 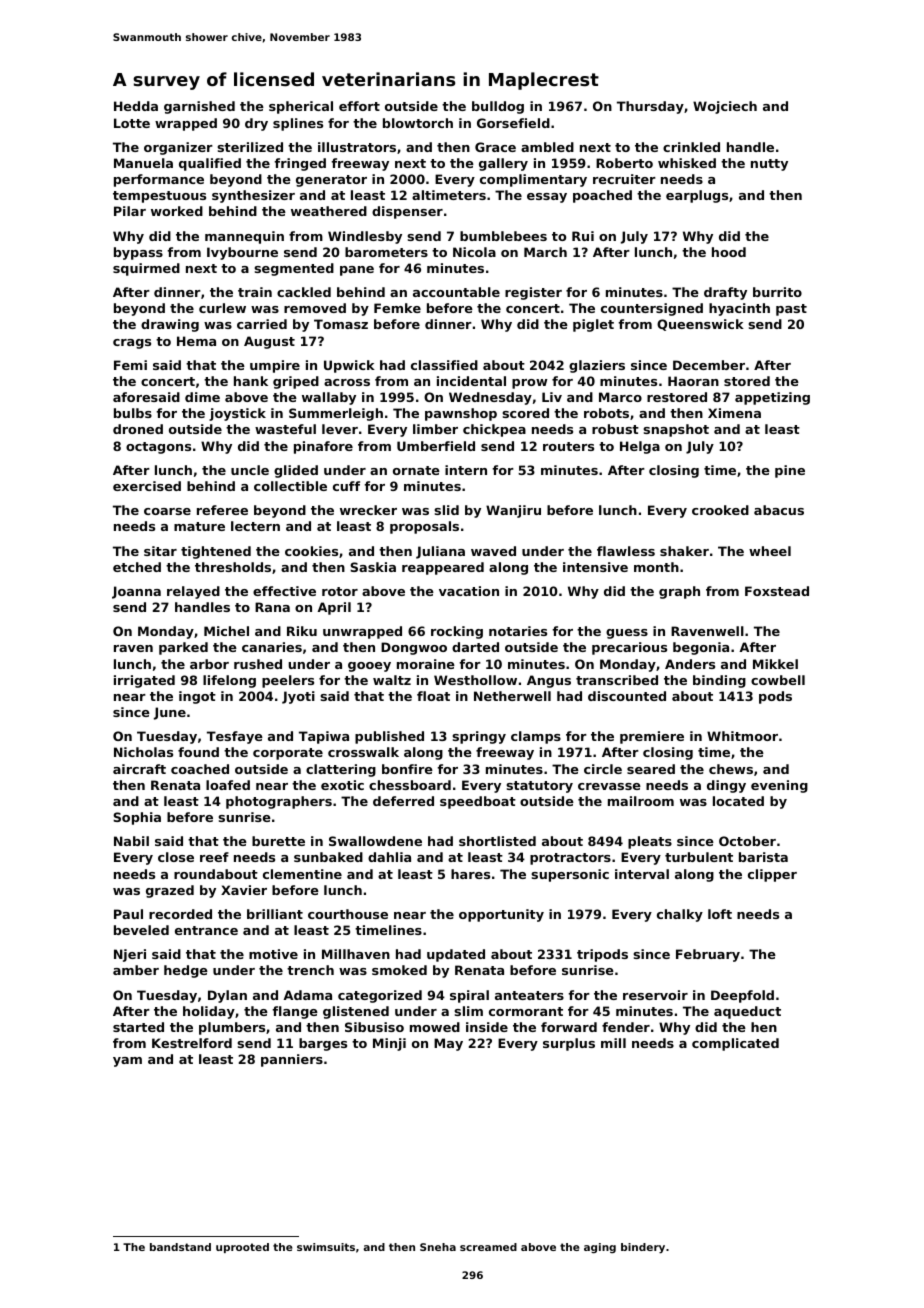 What do you see at coordinates (128, 914) in the screenshot?
I see `Paul` at bounding box center [128, 914].
